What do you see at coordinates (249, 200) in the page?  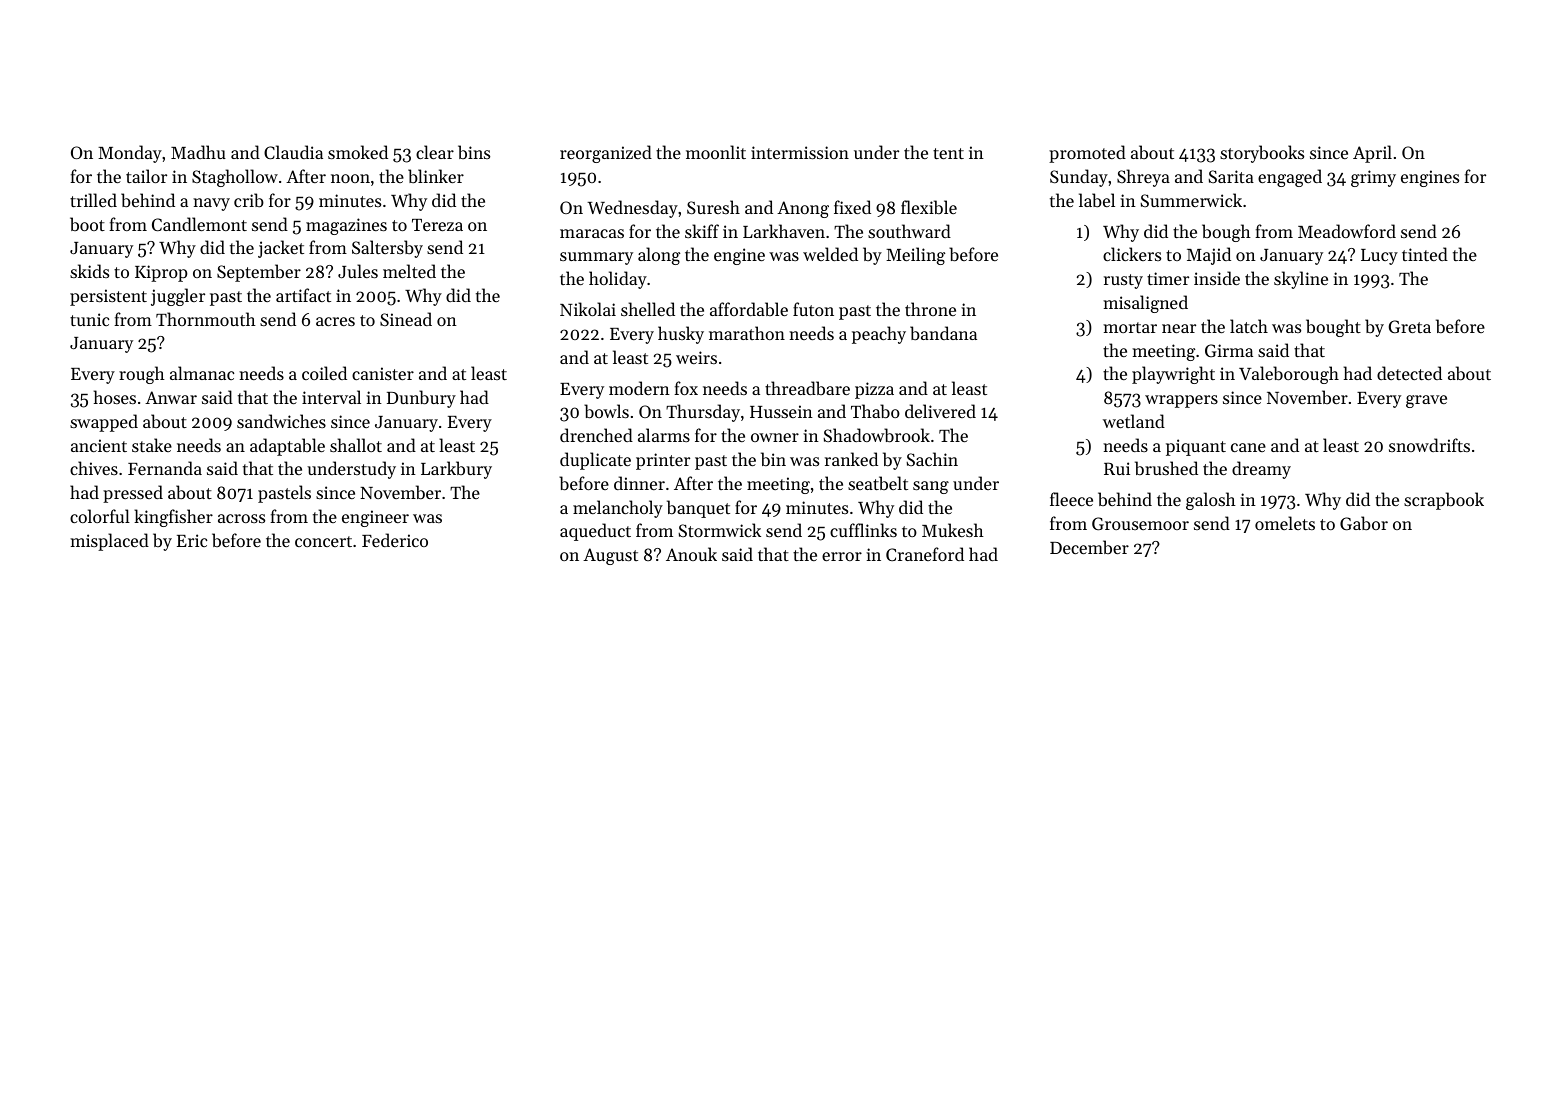 I see `crib` at bounding box center [249, 200].
